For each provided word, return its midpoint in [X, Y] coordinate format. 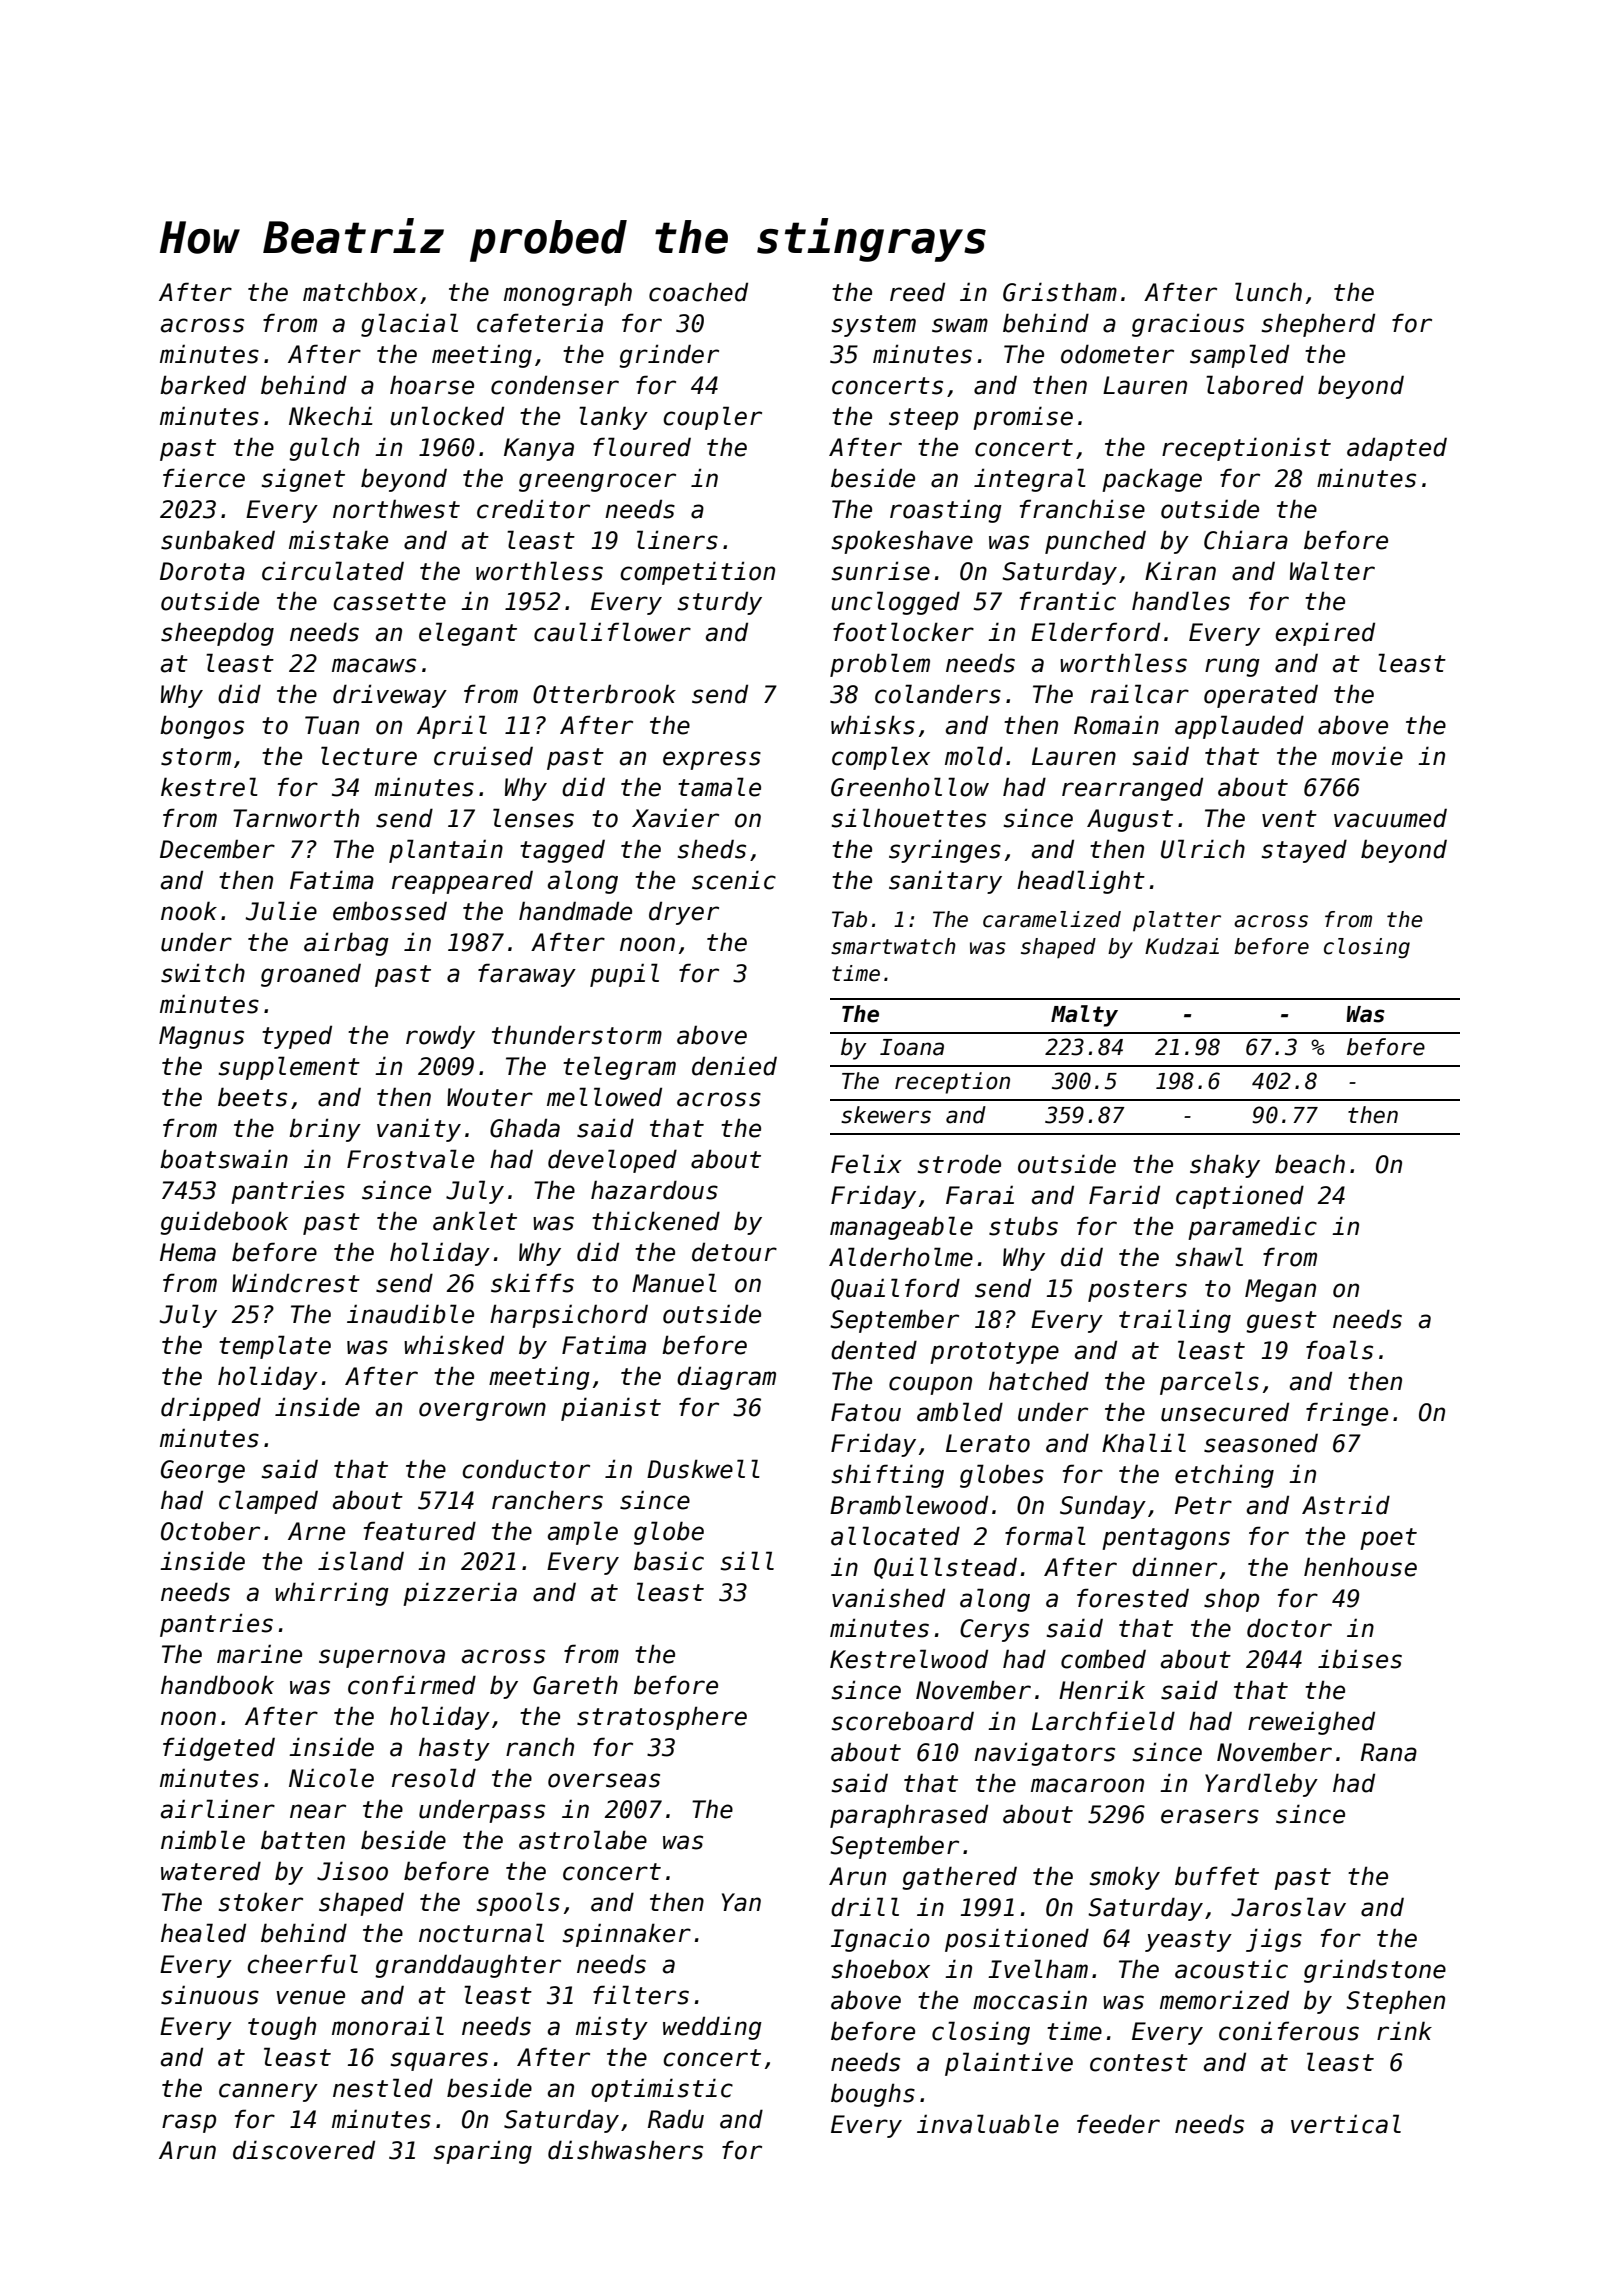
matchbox [360, 292]
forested [1133, 1598]
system [874, 326]
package [1152, 480]
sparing [483, 2152]
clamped [268, 1502]
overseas [604, 1780]
